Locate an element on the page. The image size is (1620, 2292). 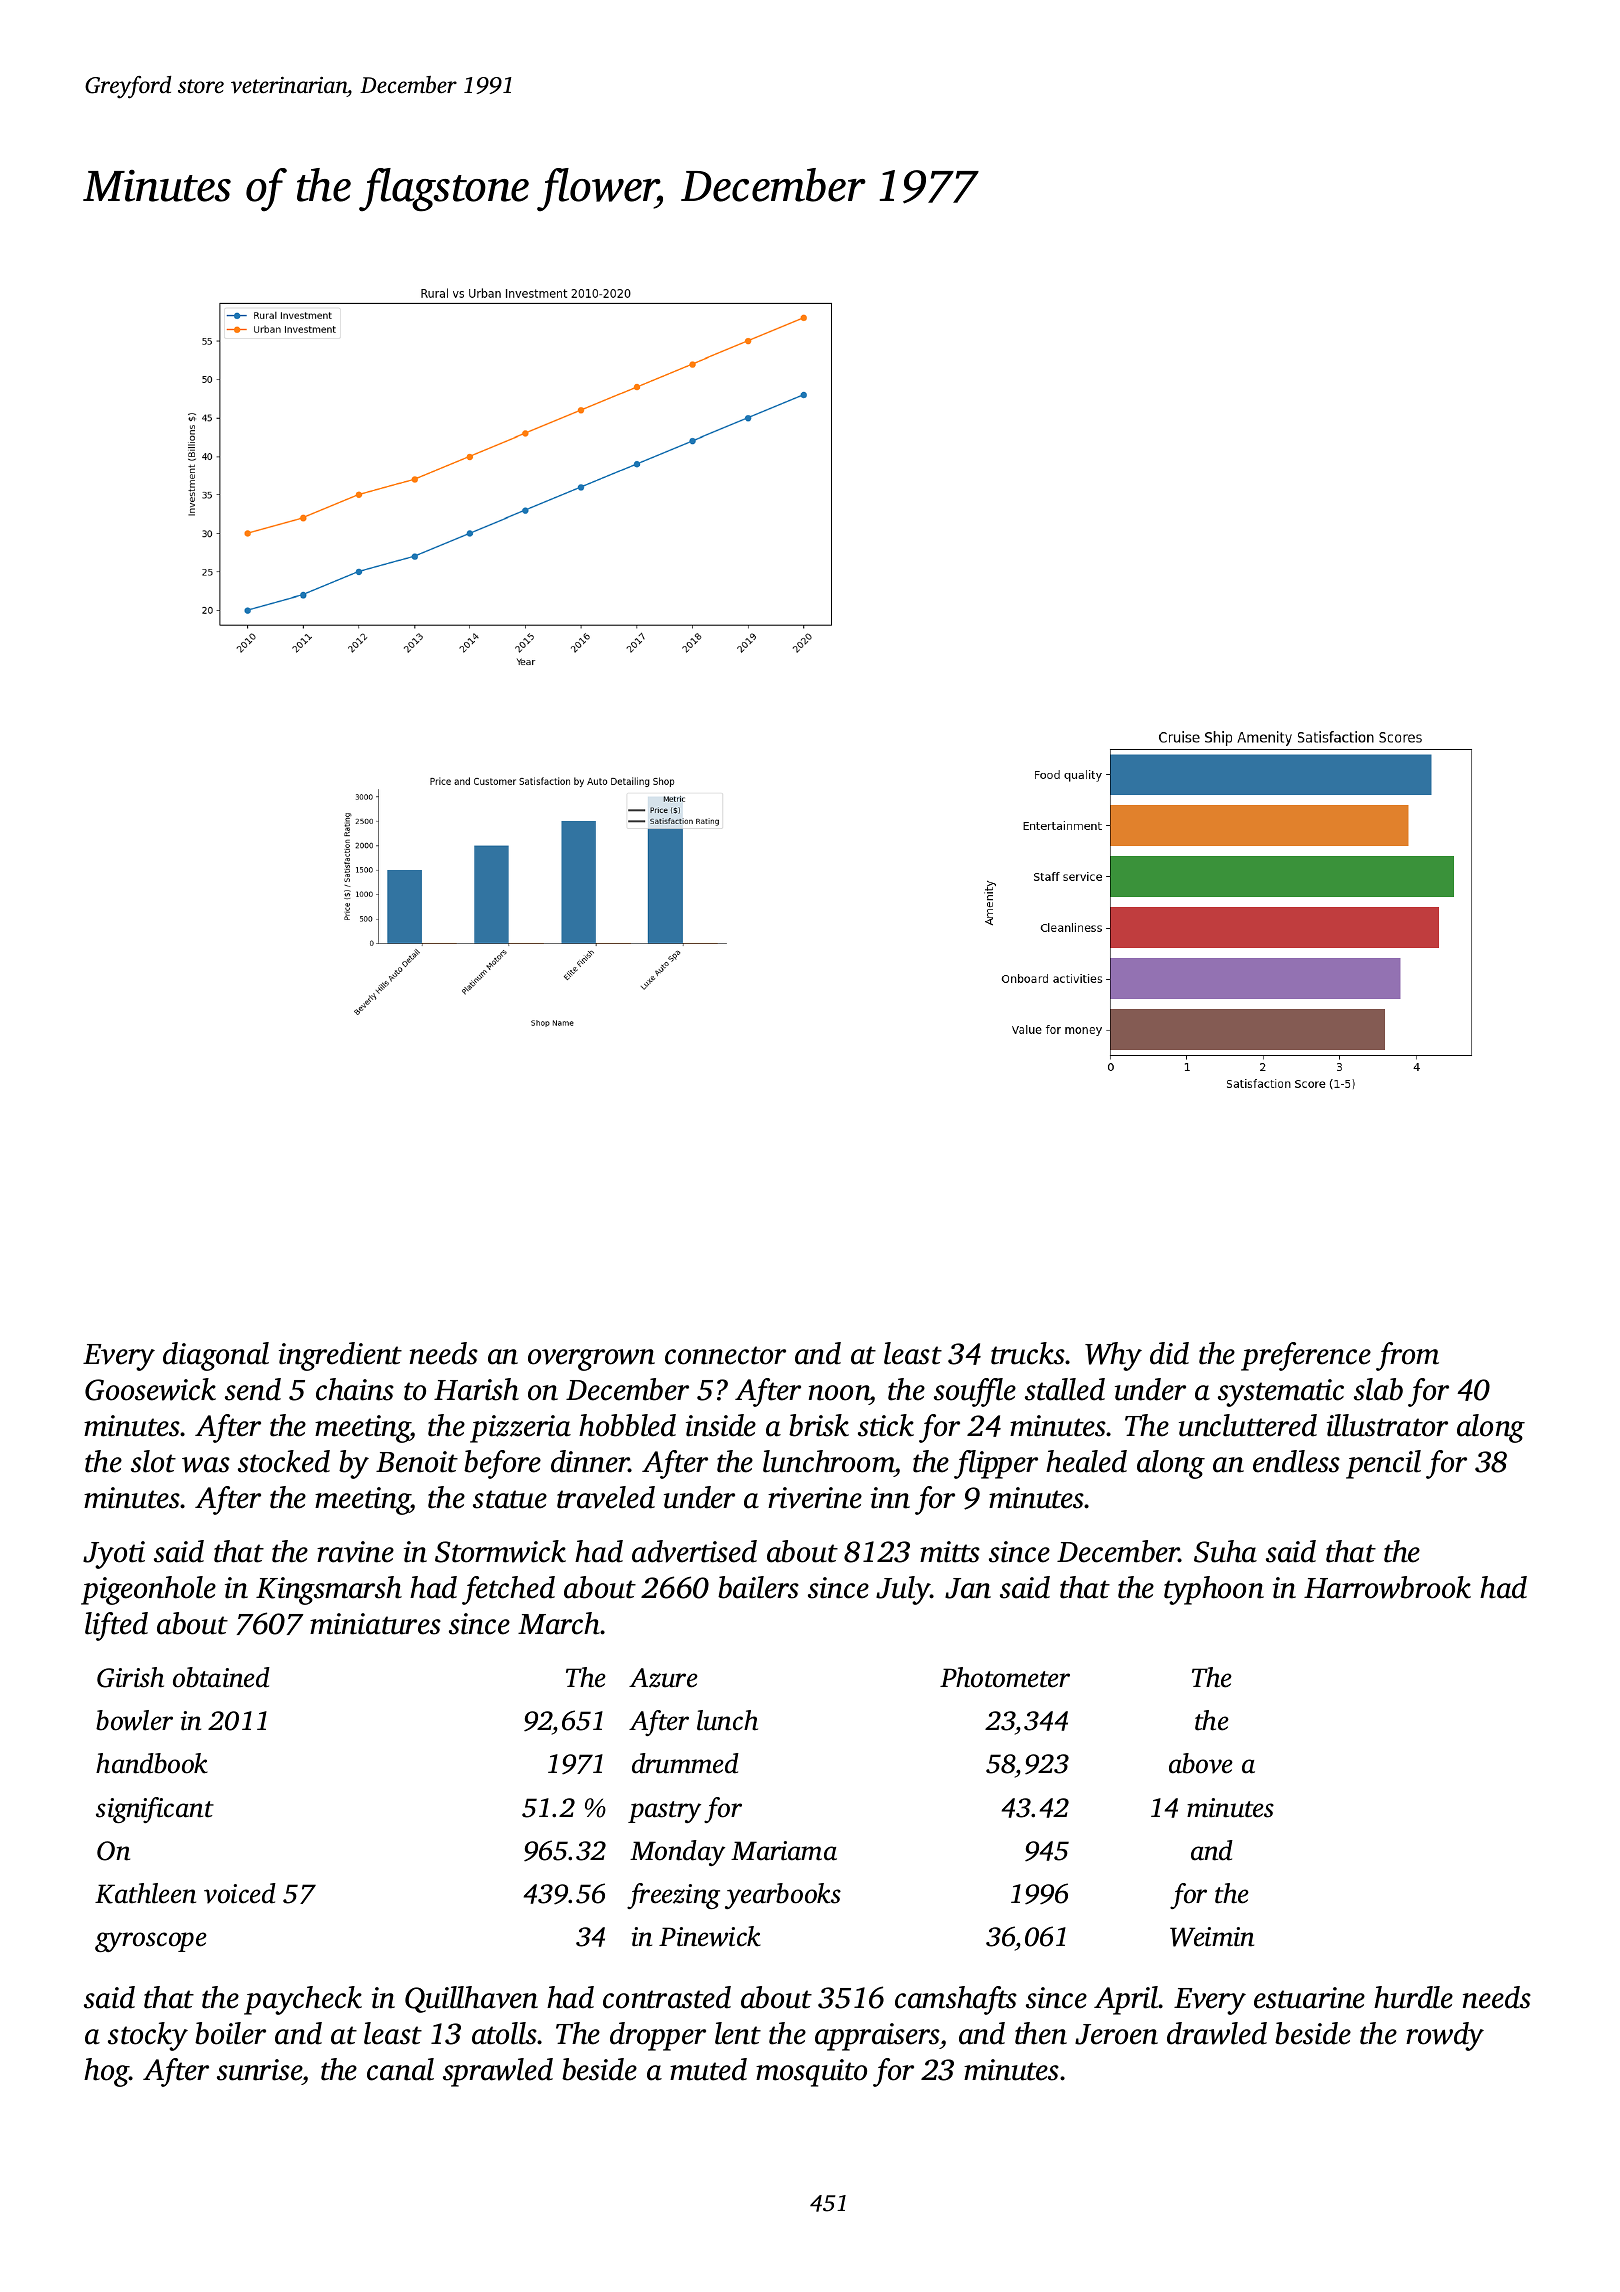
did is located at coordinates (1169, 1353).
